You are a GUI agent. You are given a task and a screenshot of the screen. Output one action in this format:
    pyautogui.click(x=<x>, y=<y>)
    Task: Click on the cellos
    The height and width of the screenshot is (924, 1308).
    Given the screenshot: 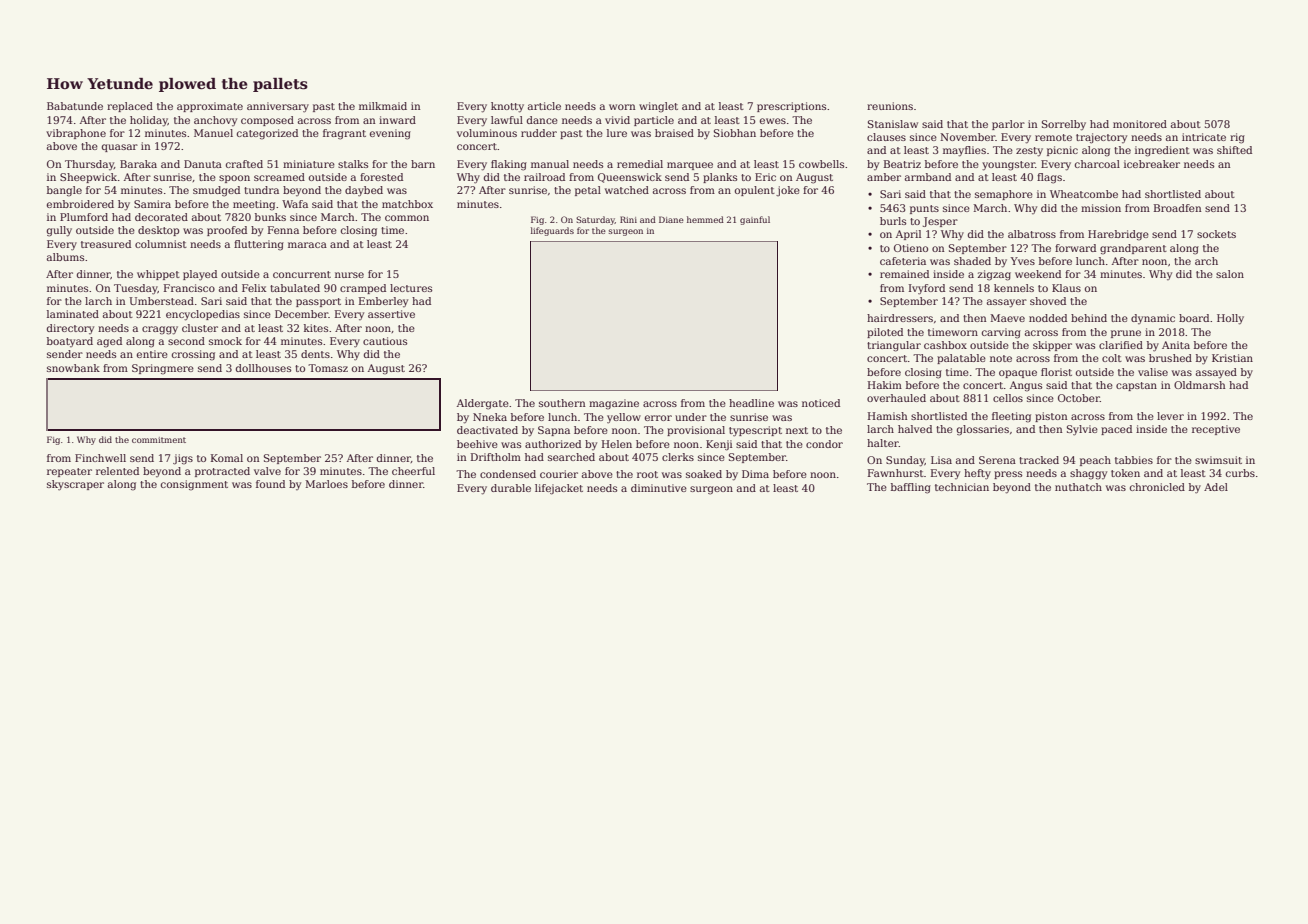 What is the action you would take?
    pyautogui.click(x=1008, y=398)
